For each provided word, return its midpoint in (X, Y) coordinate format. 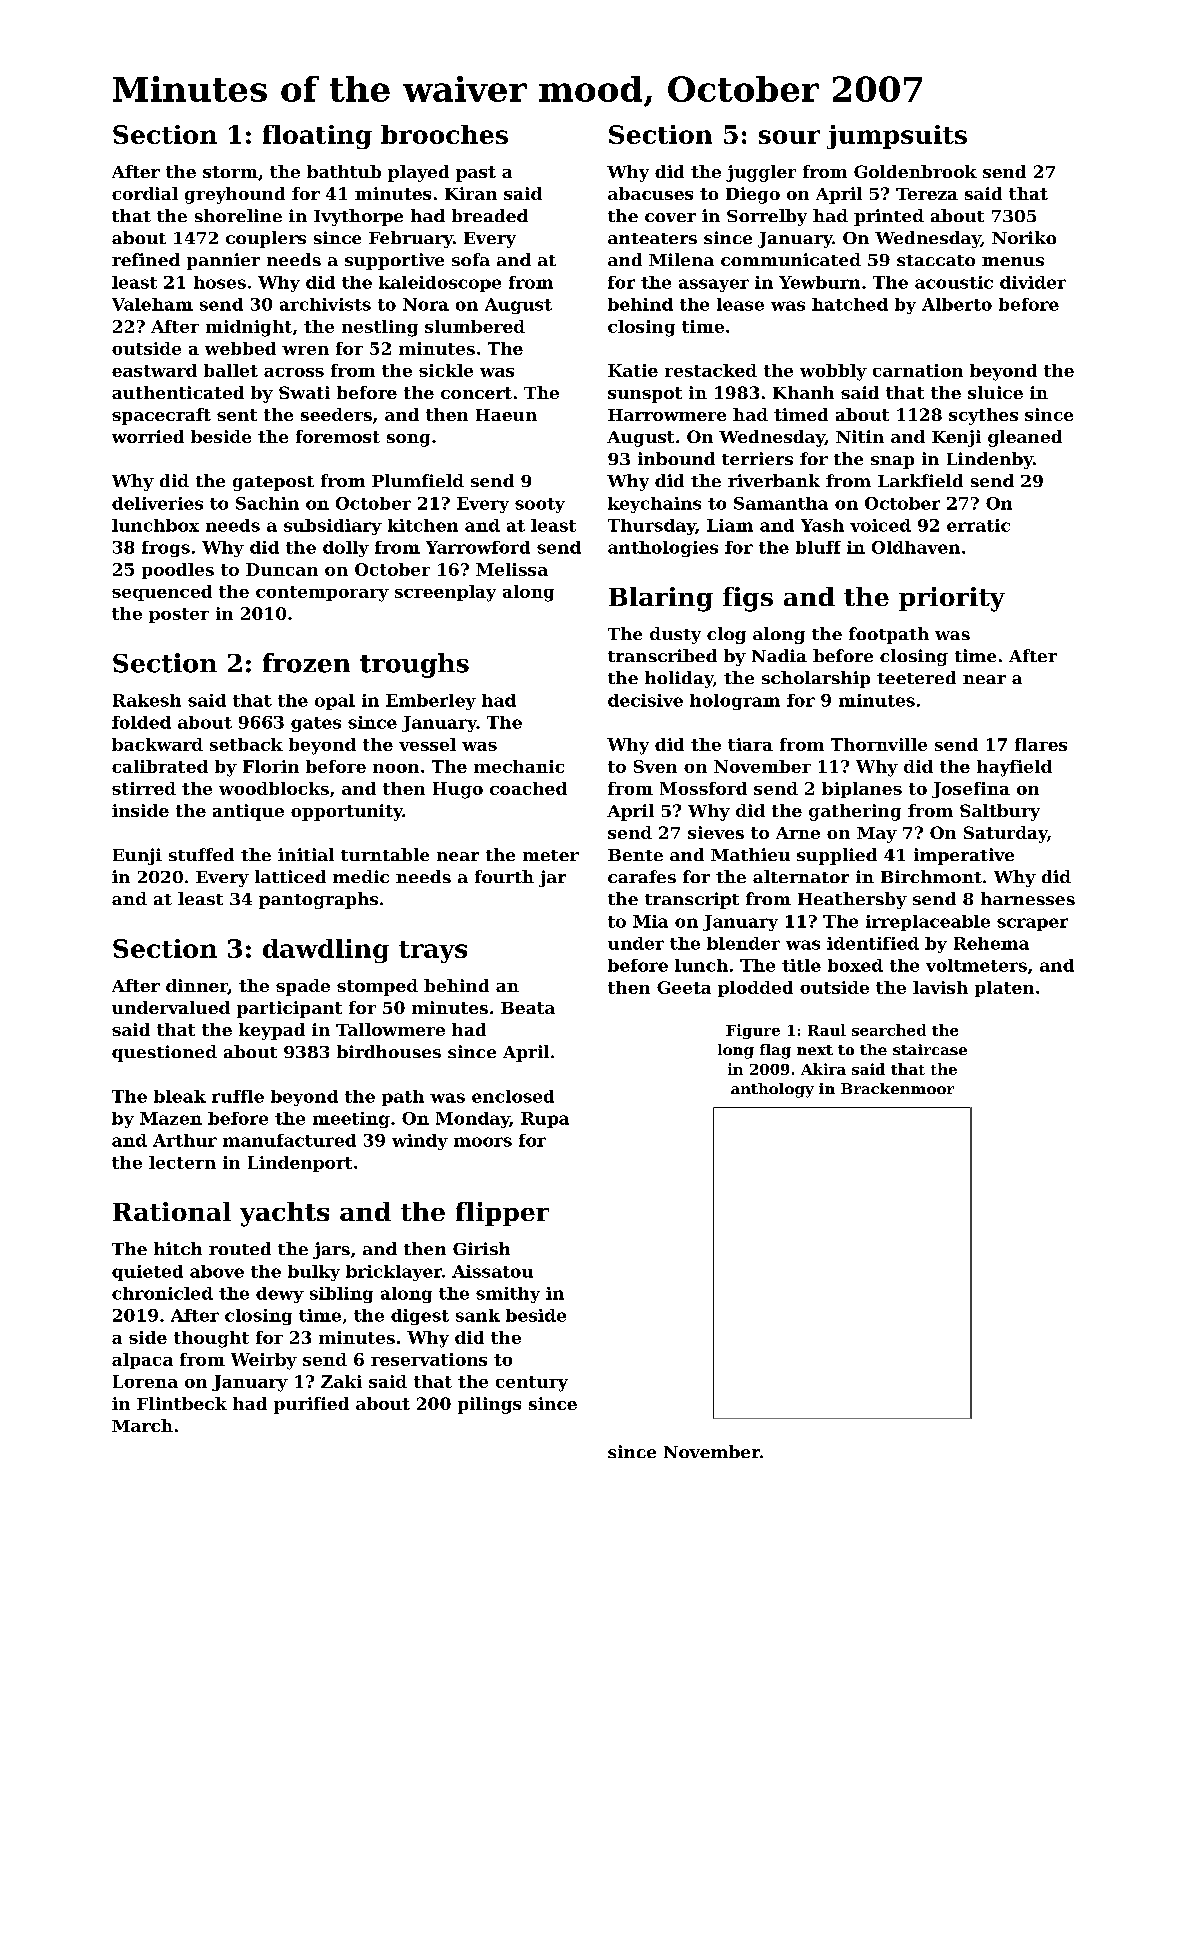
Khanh (803, 392)
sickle (446, 370)
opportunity (347, 812)
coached (528, 788)
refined (146, 259)
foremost (338, 436)
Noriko (1024, 237)
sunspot (645, 395)
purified (311, 1405)
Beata (528, 1008)
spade (303, 987)
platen (1004, 989)
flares (1041, 744)
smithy (508, 1295)
